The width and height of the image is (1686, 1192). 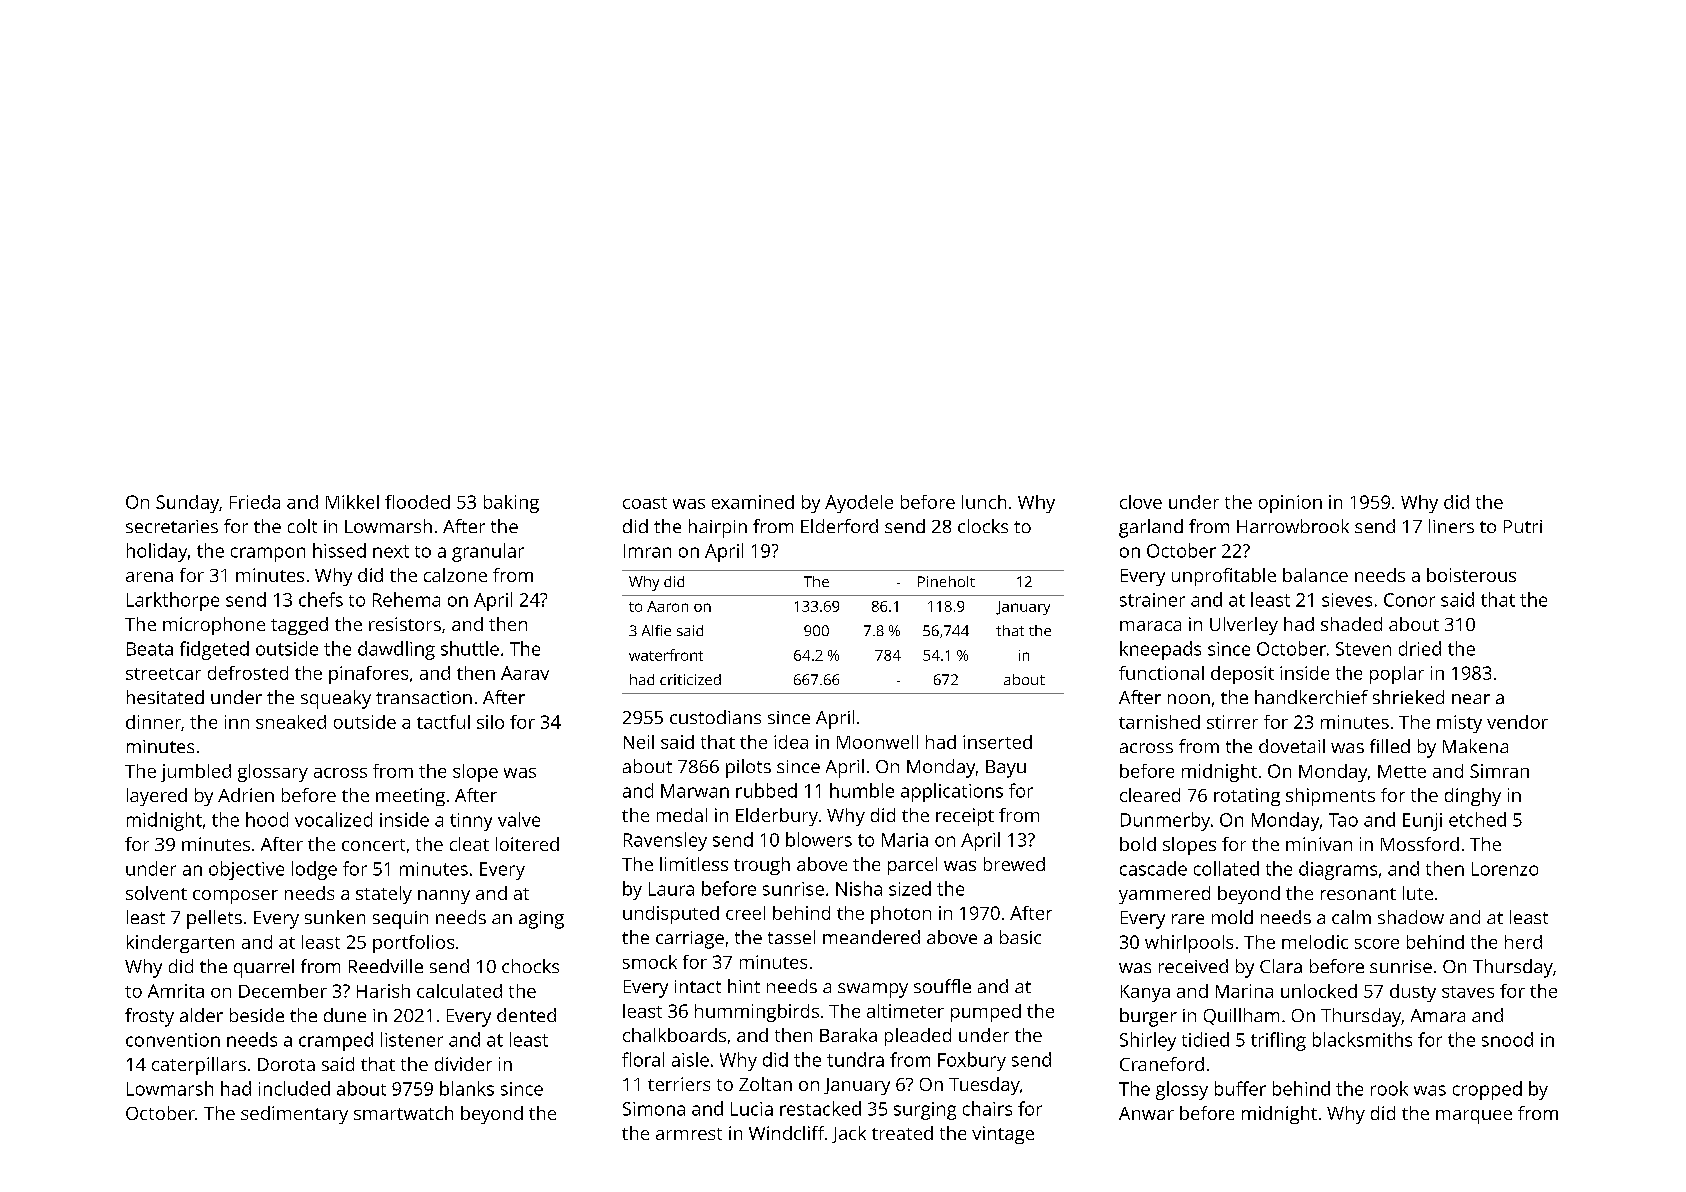 I want to click on mold, so click(x=1232, y=917).
